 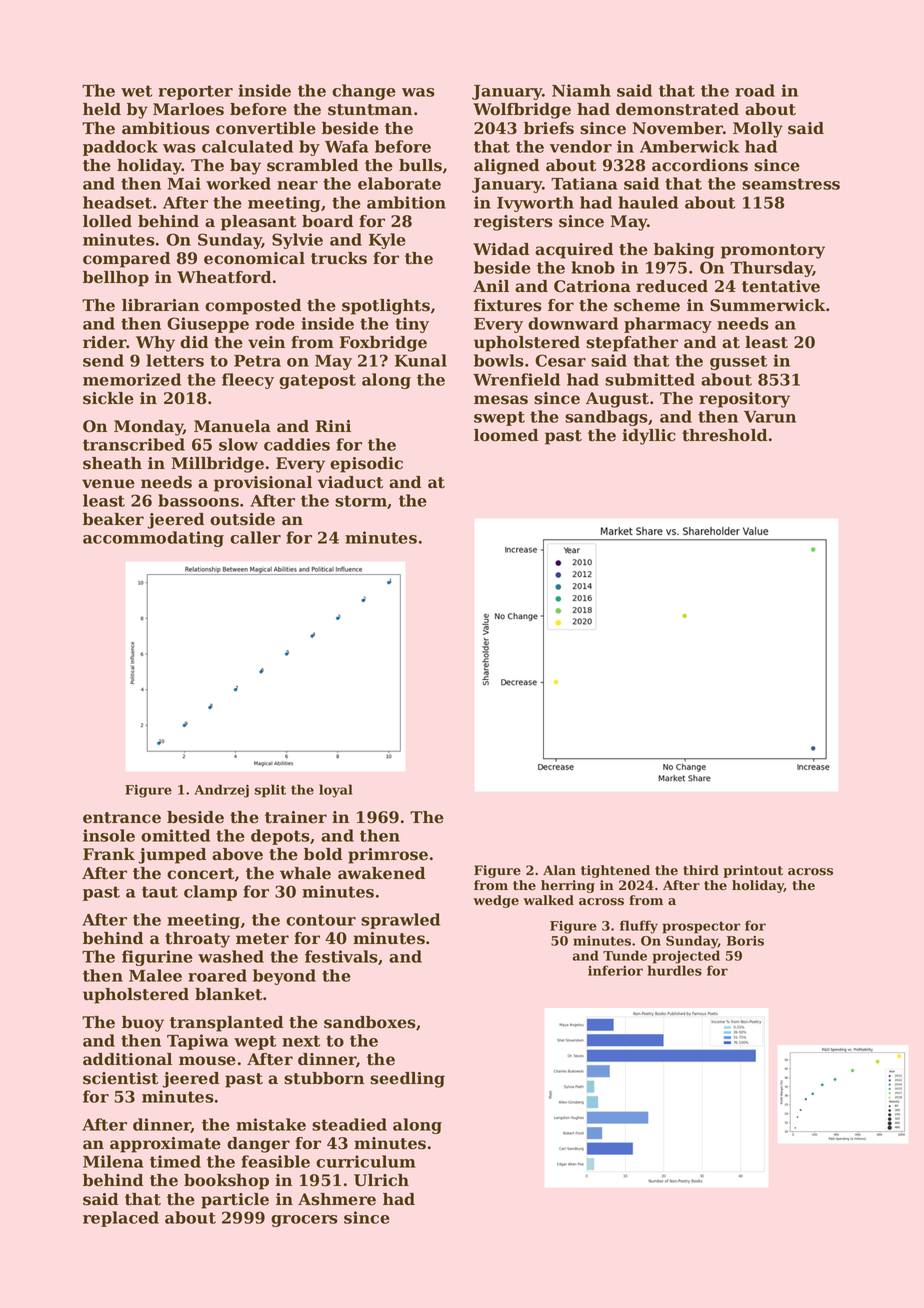 What do you see at coordinates (701, 870) in the screenshot?
I see `third` at bounding box center [701, 870].
